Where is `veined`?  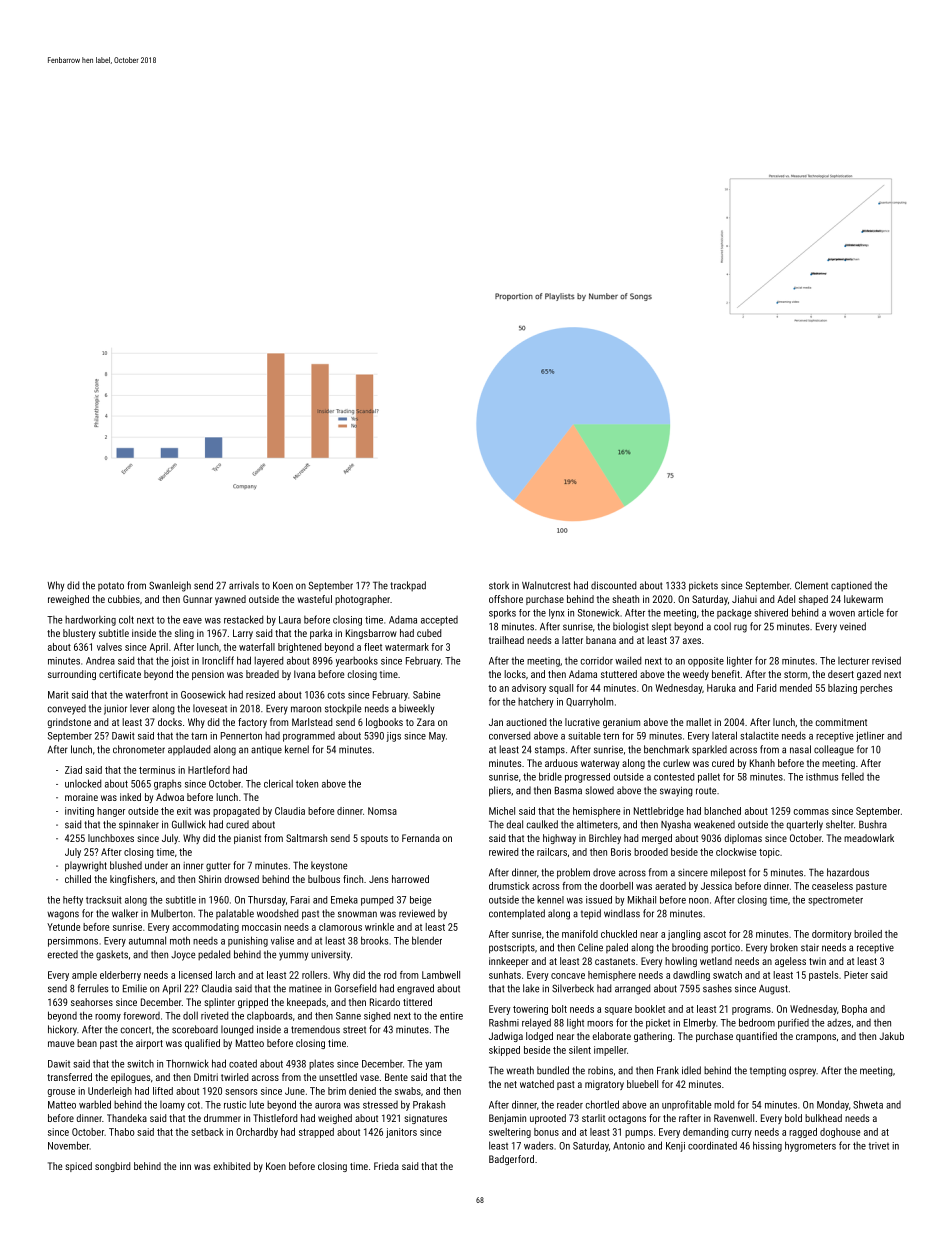 veined is located at coordinates (853, 626).
